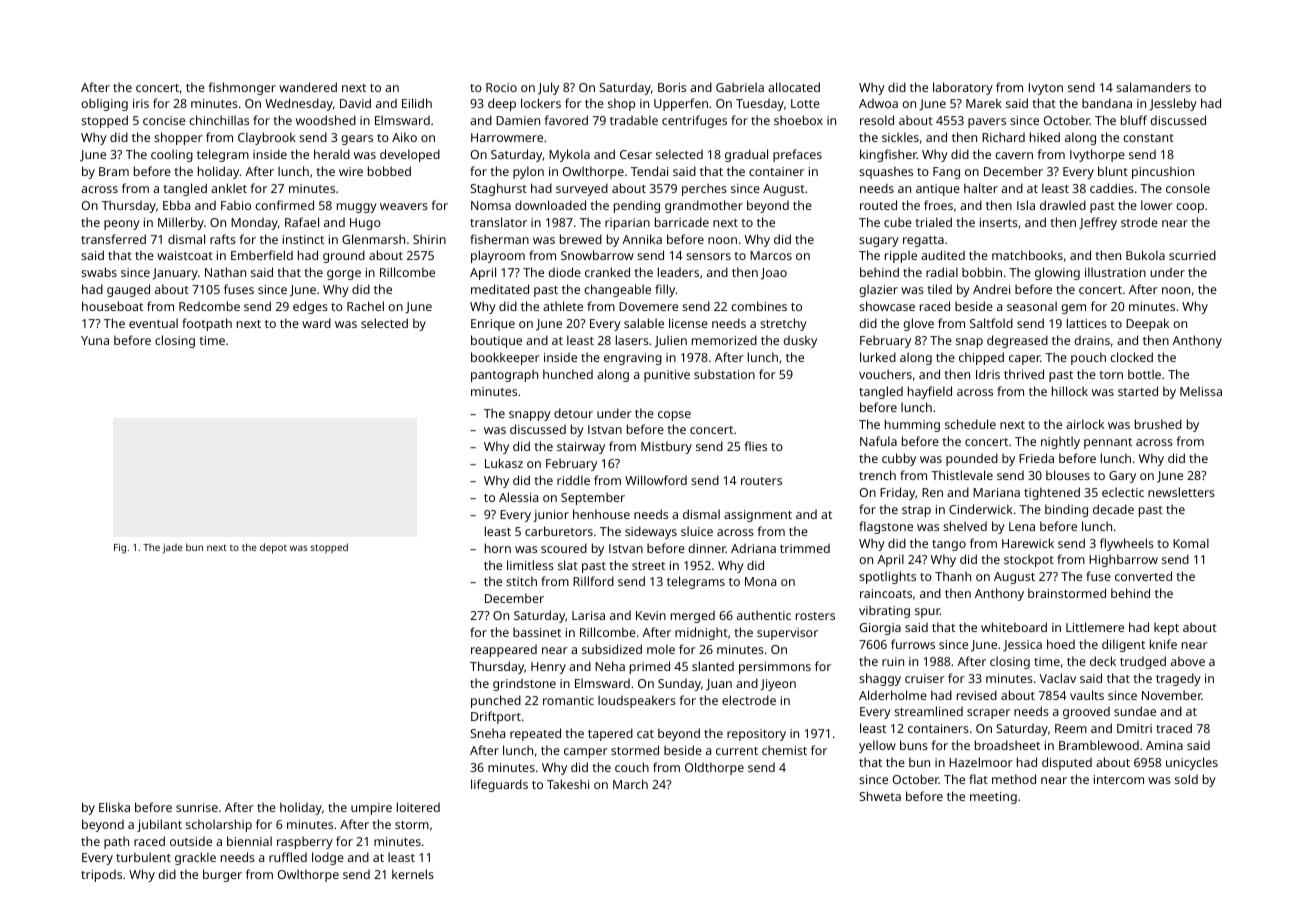  What do you see at coordinates (1095, 627) in the document?
I see `Littlemere` at bounding box center [1095, 627].
